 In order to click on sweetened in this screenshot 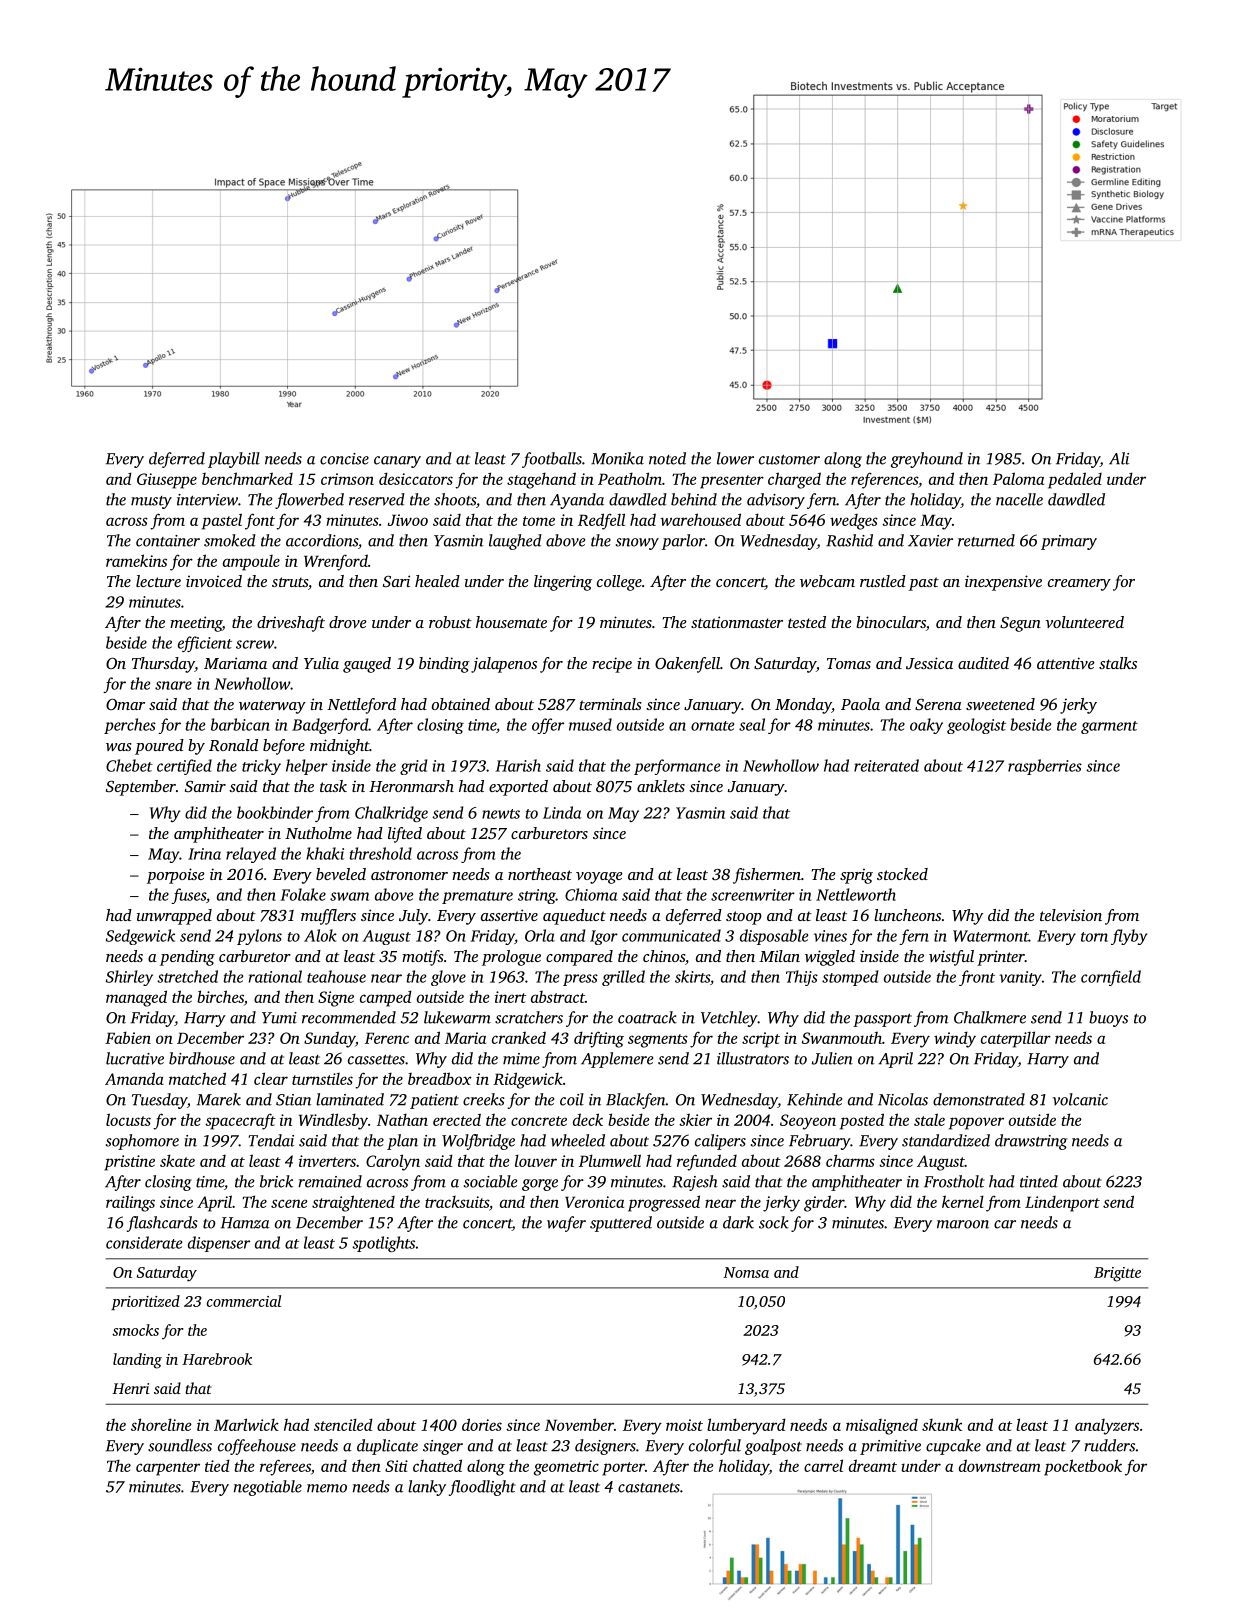, I will do `click(1000, 704)`.
